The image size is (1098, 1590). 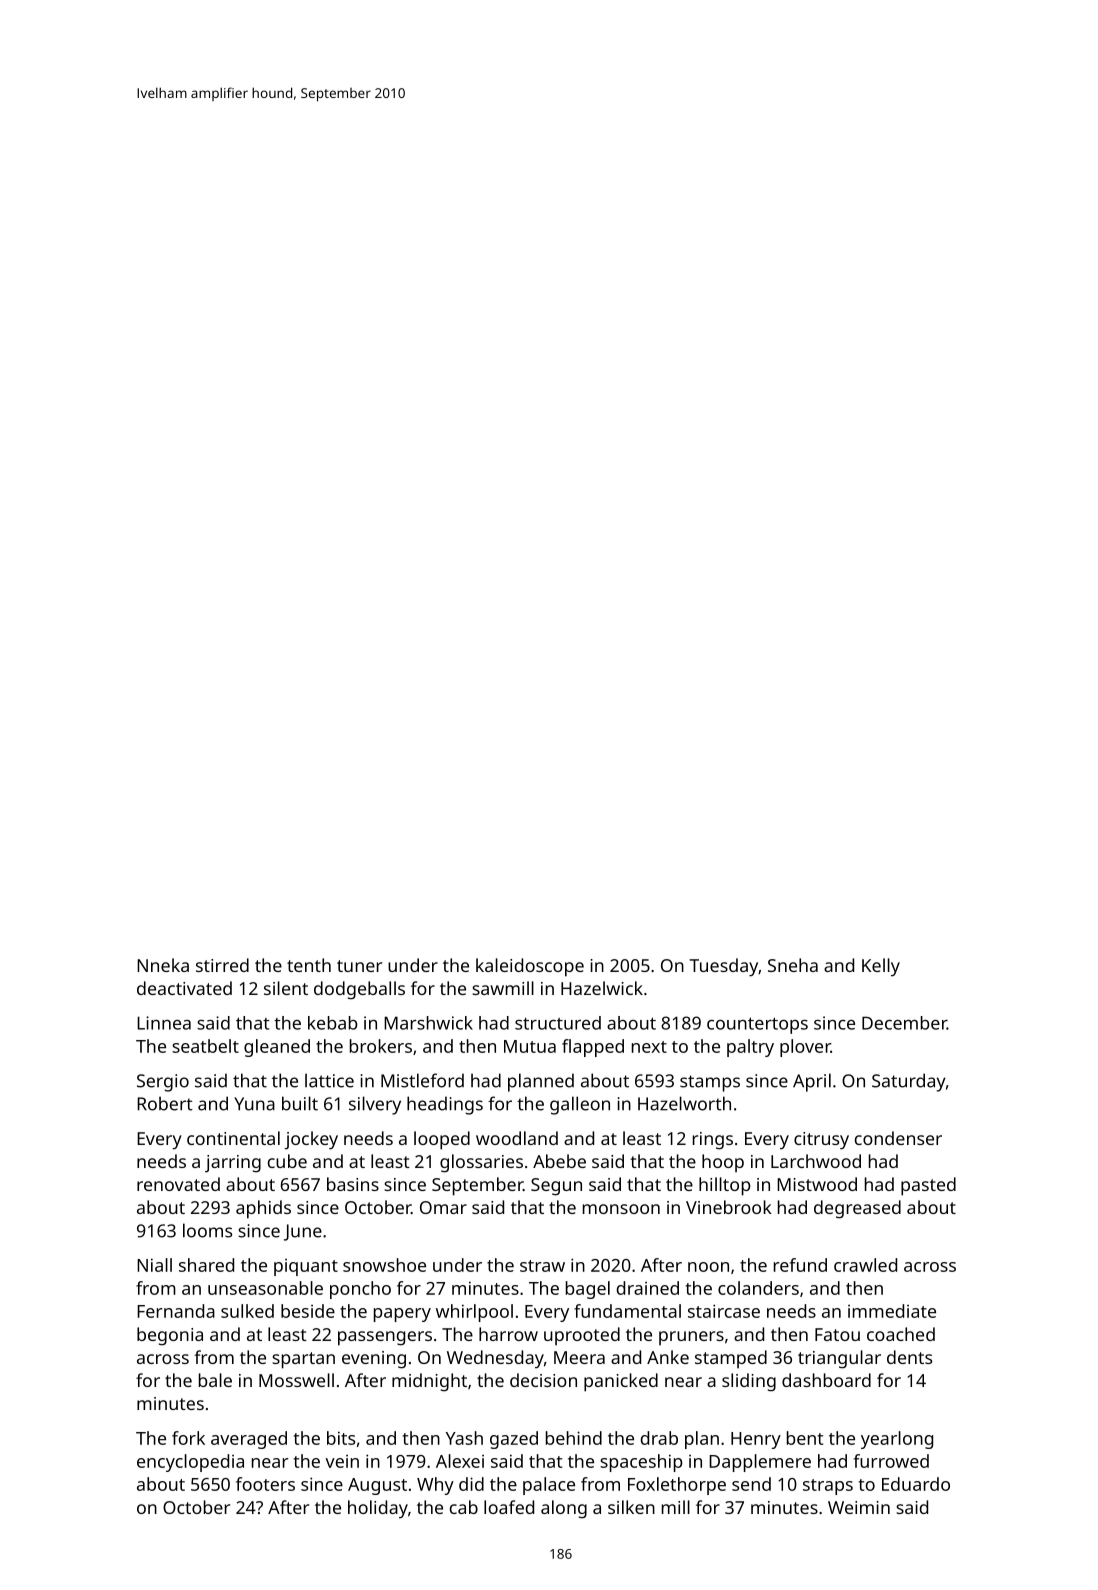 What do you see at coordinates (163, 965) in the image?
I see `Nneka` at bounding box center [163, 965].
